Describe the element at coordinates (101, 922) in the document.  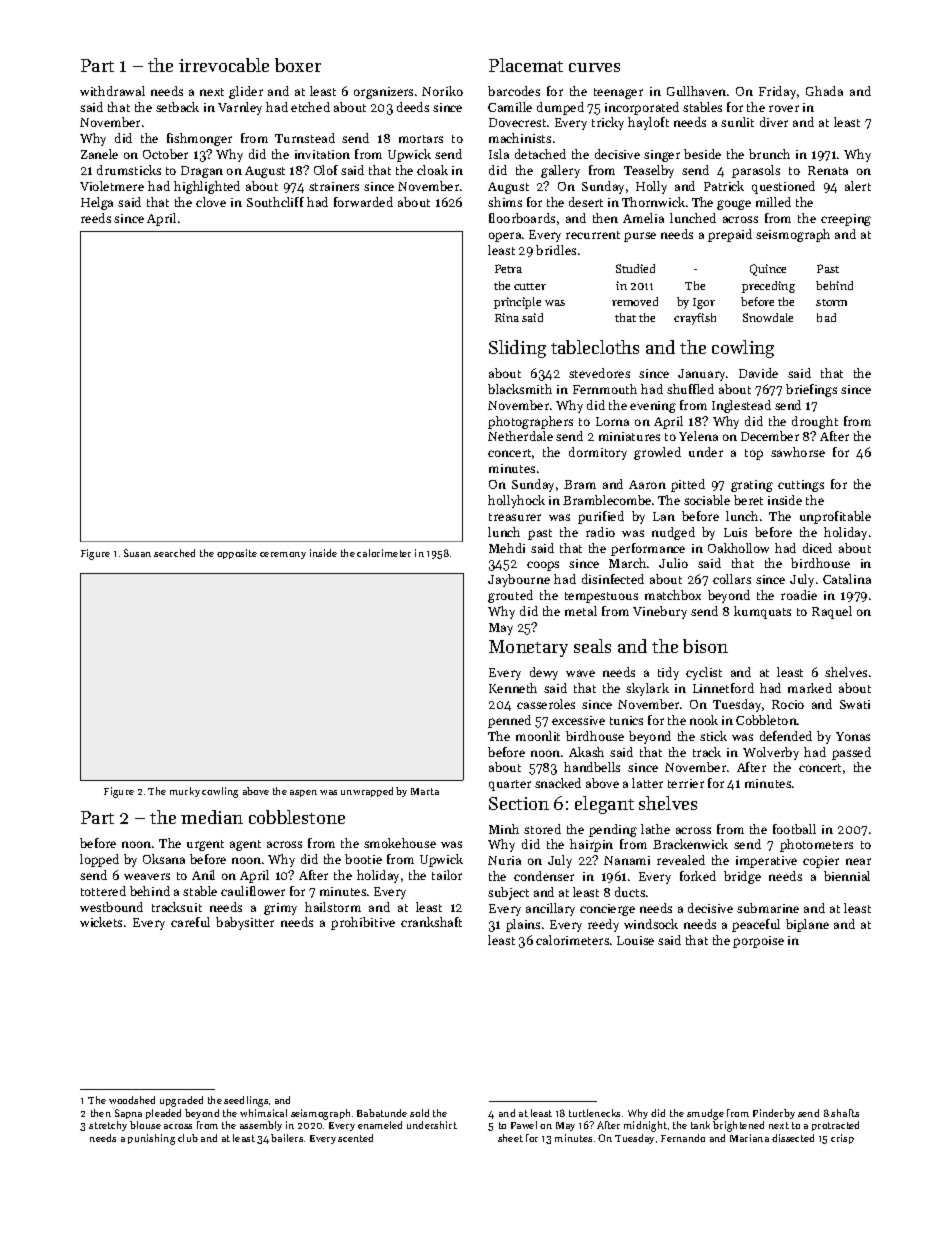
I see `wickets` at that location.
